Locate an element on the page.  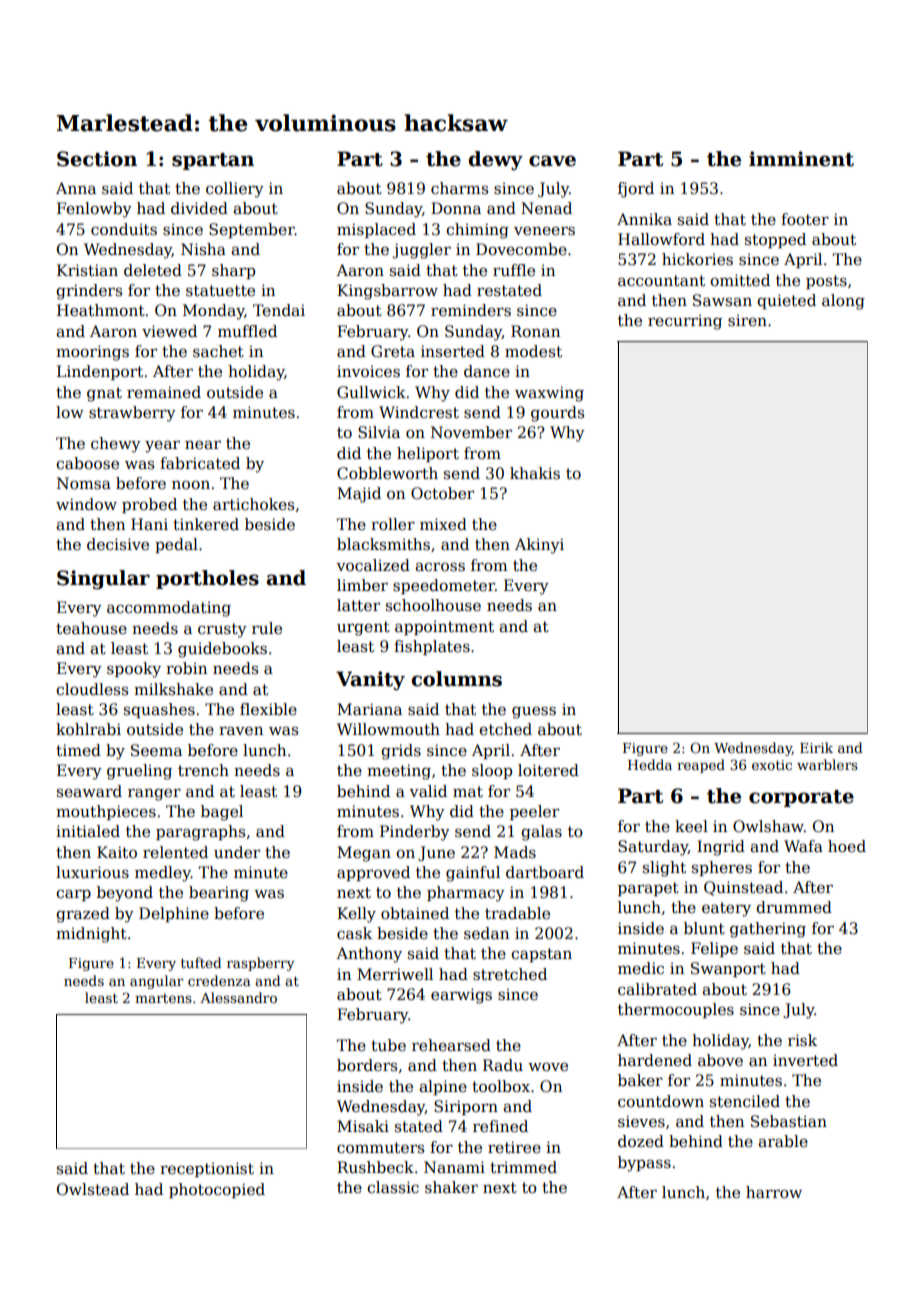
Nenad is located at coordinates (546, 208).
